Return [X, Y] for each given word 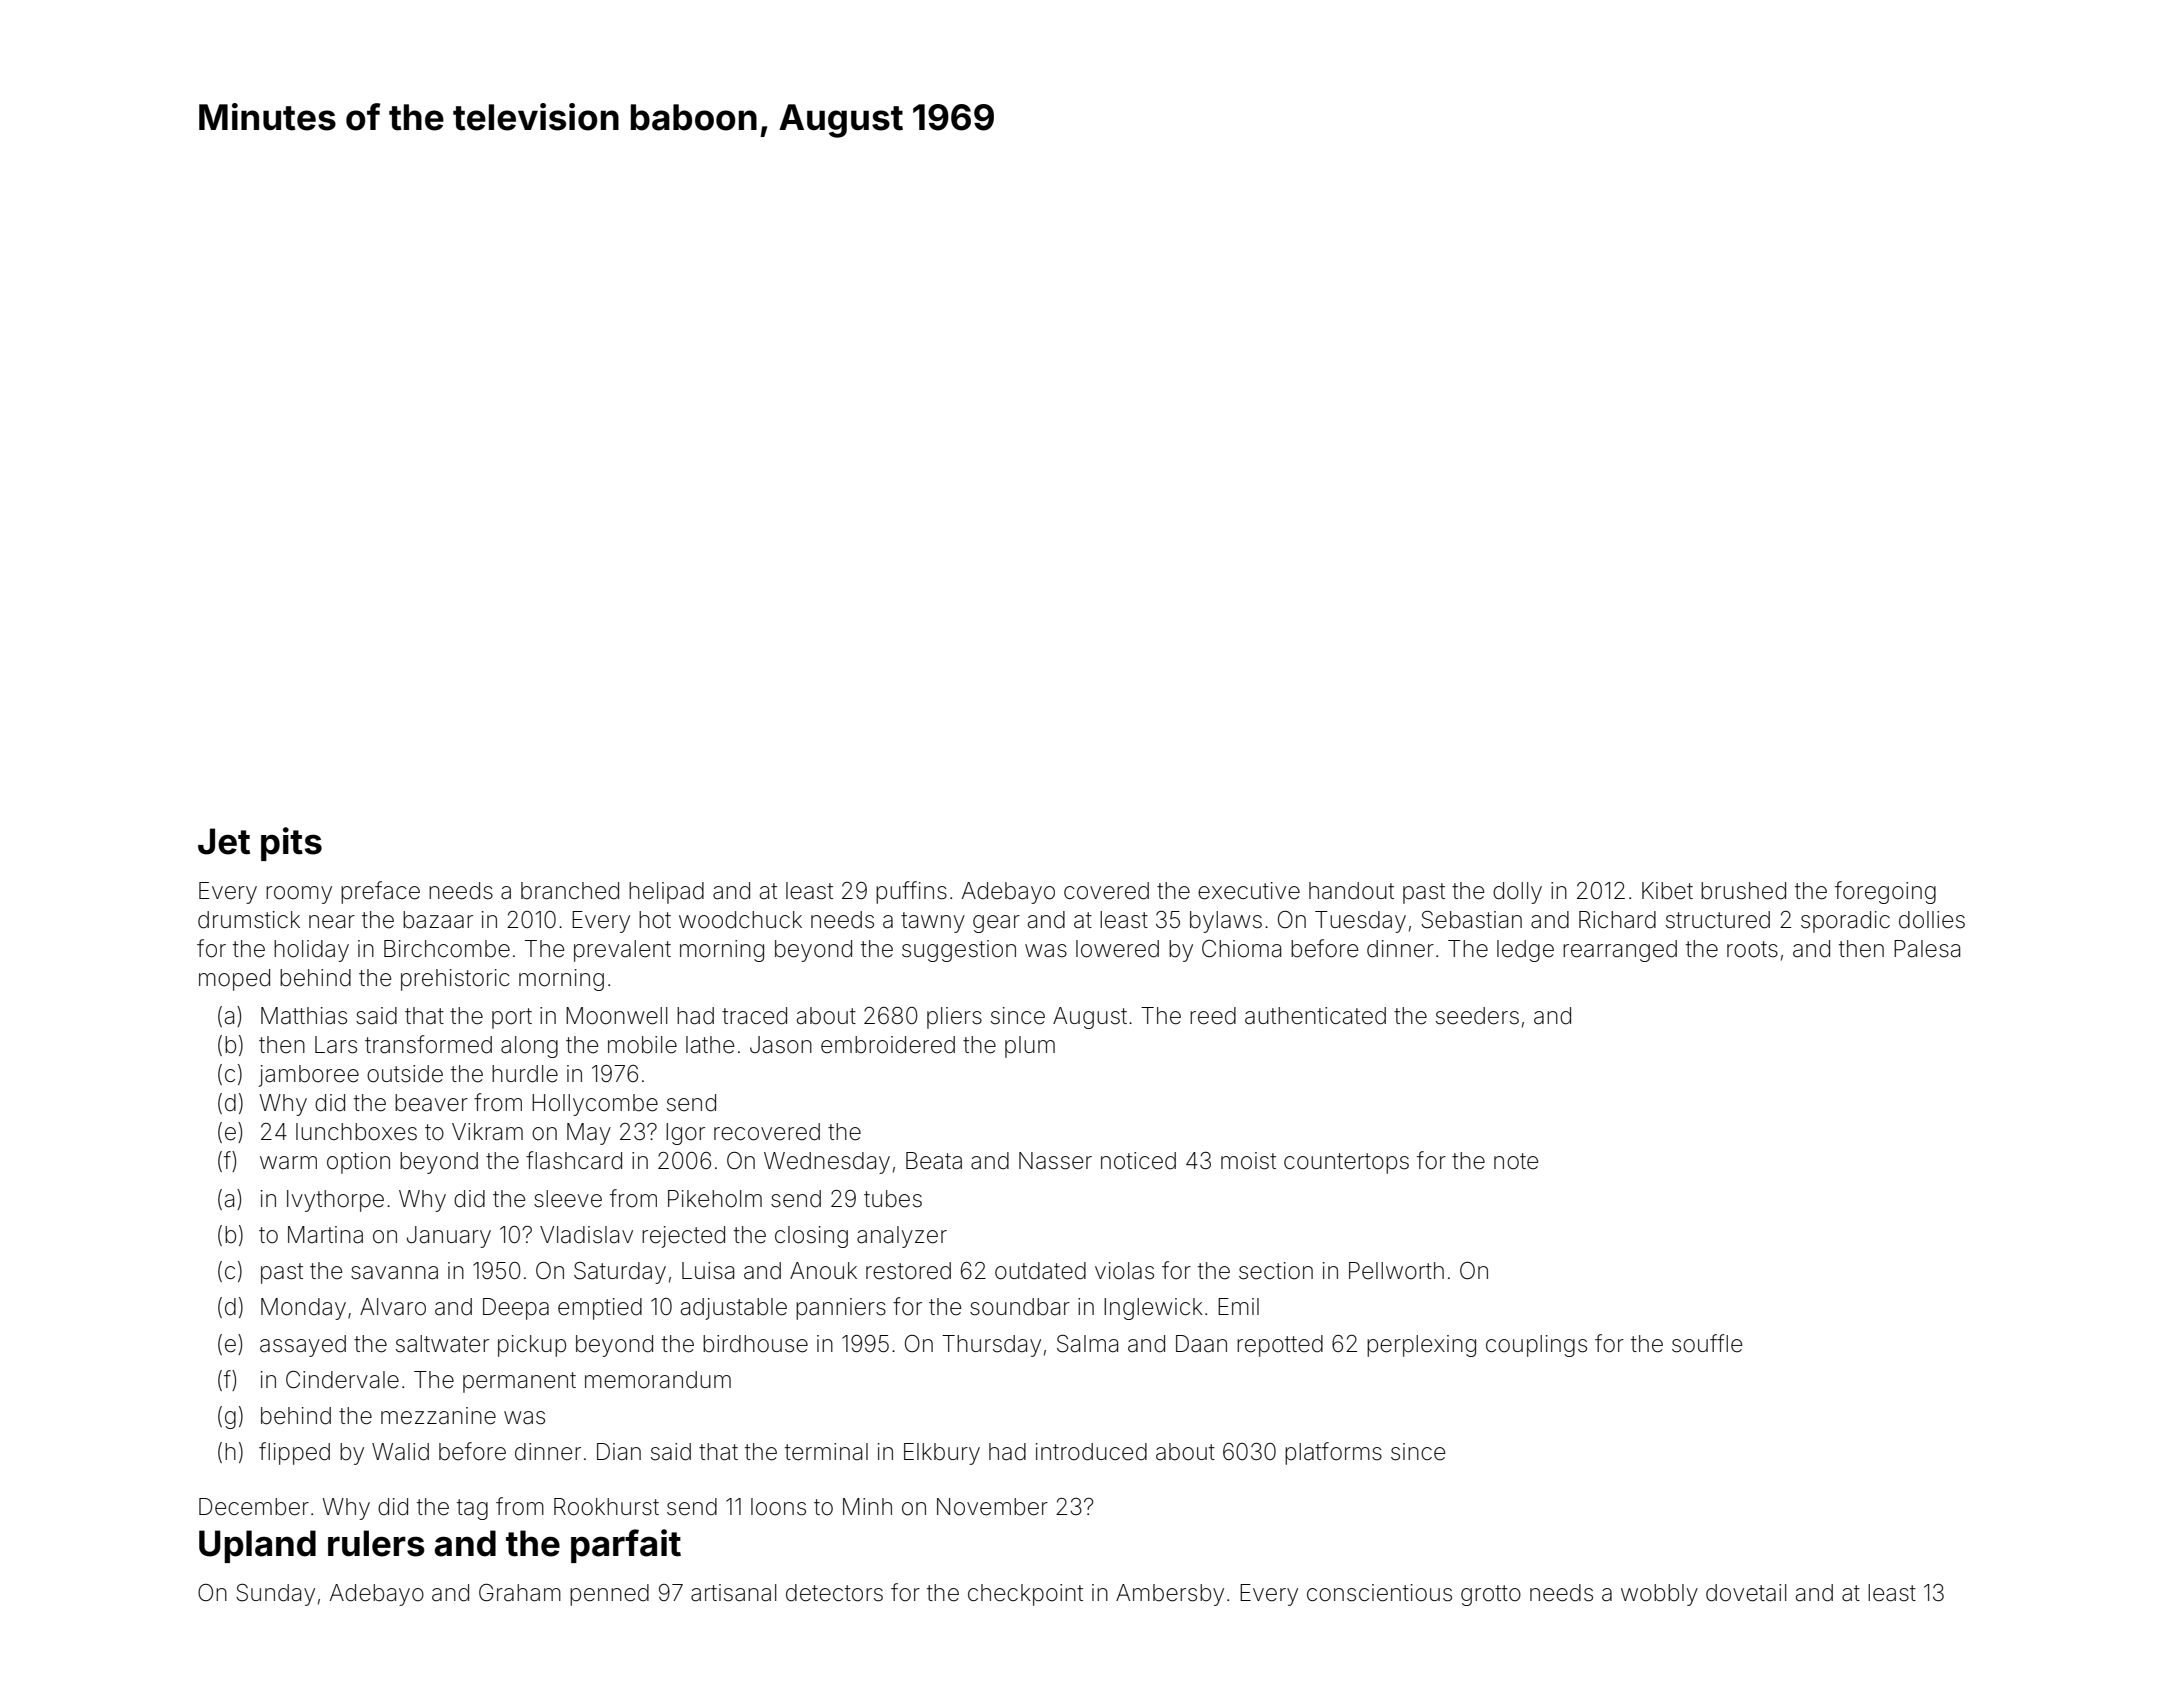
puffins [911, 892]
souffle [1707, 1343]
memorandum [658, 1380]
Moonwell [616, 1016]
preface [380, 892]
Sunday [275, 1594]
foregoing [1885, 892]
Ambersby [1170, 1595]
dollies [1932, 920]
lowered [1117, 949]
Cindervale [342, 1380]
